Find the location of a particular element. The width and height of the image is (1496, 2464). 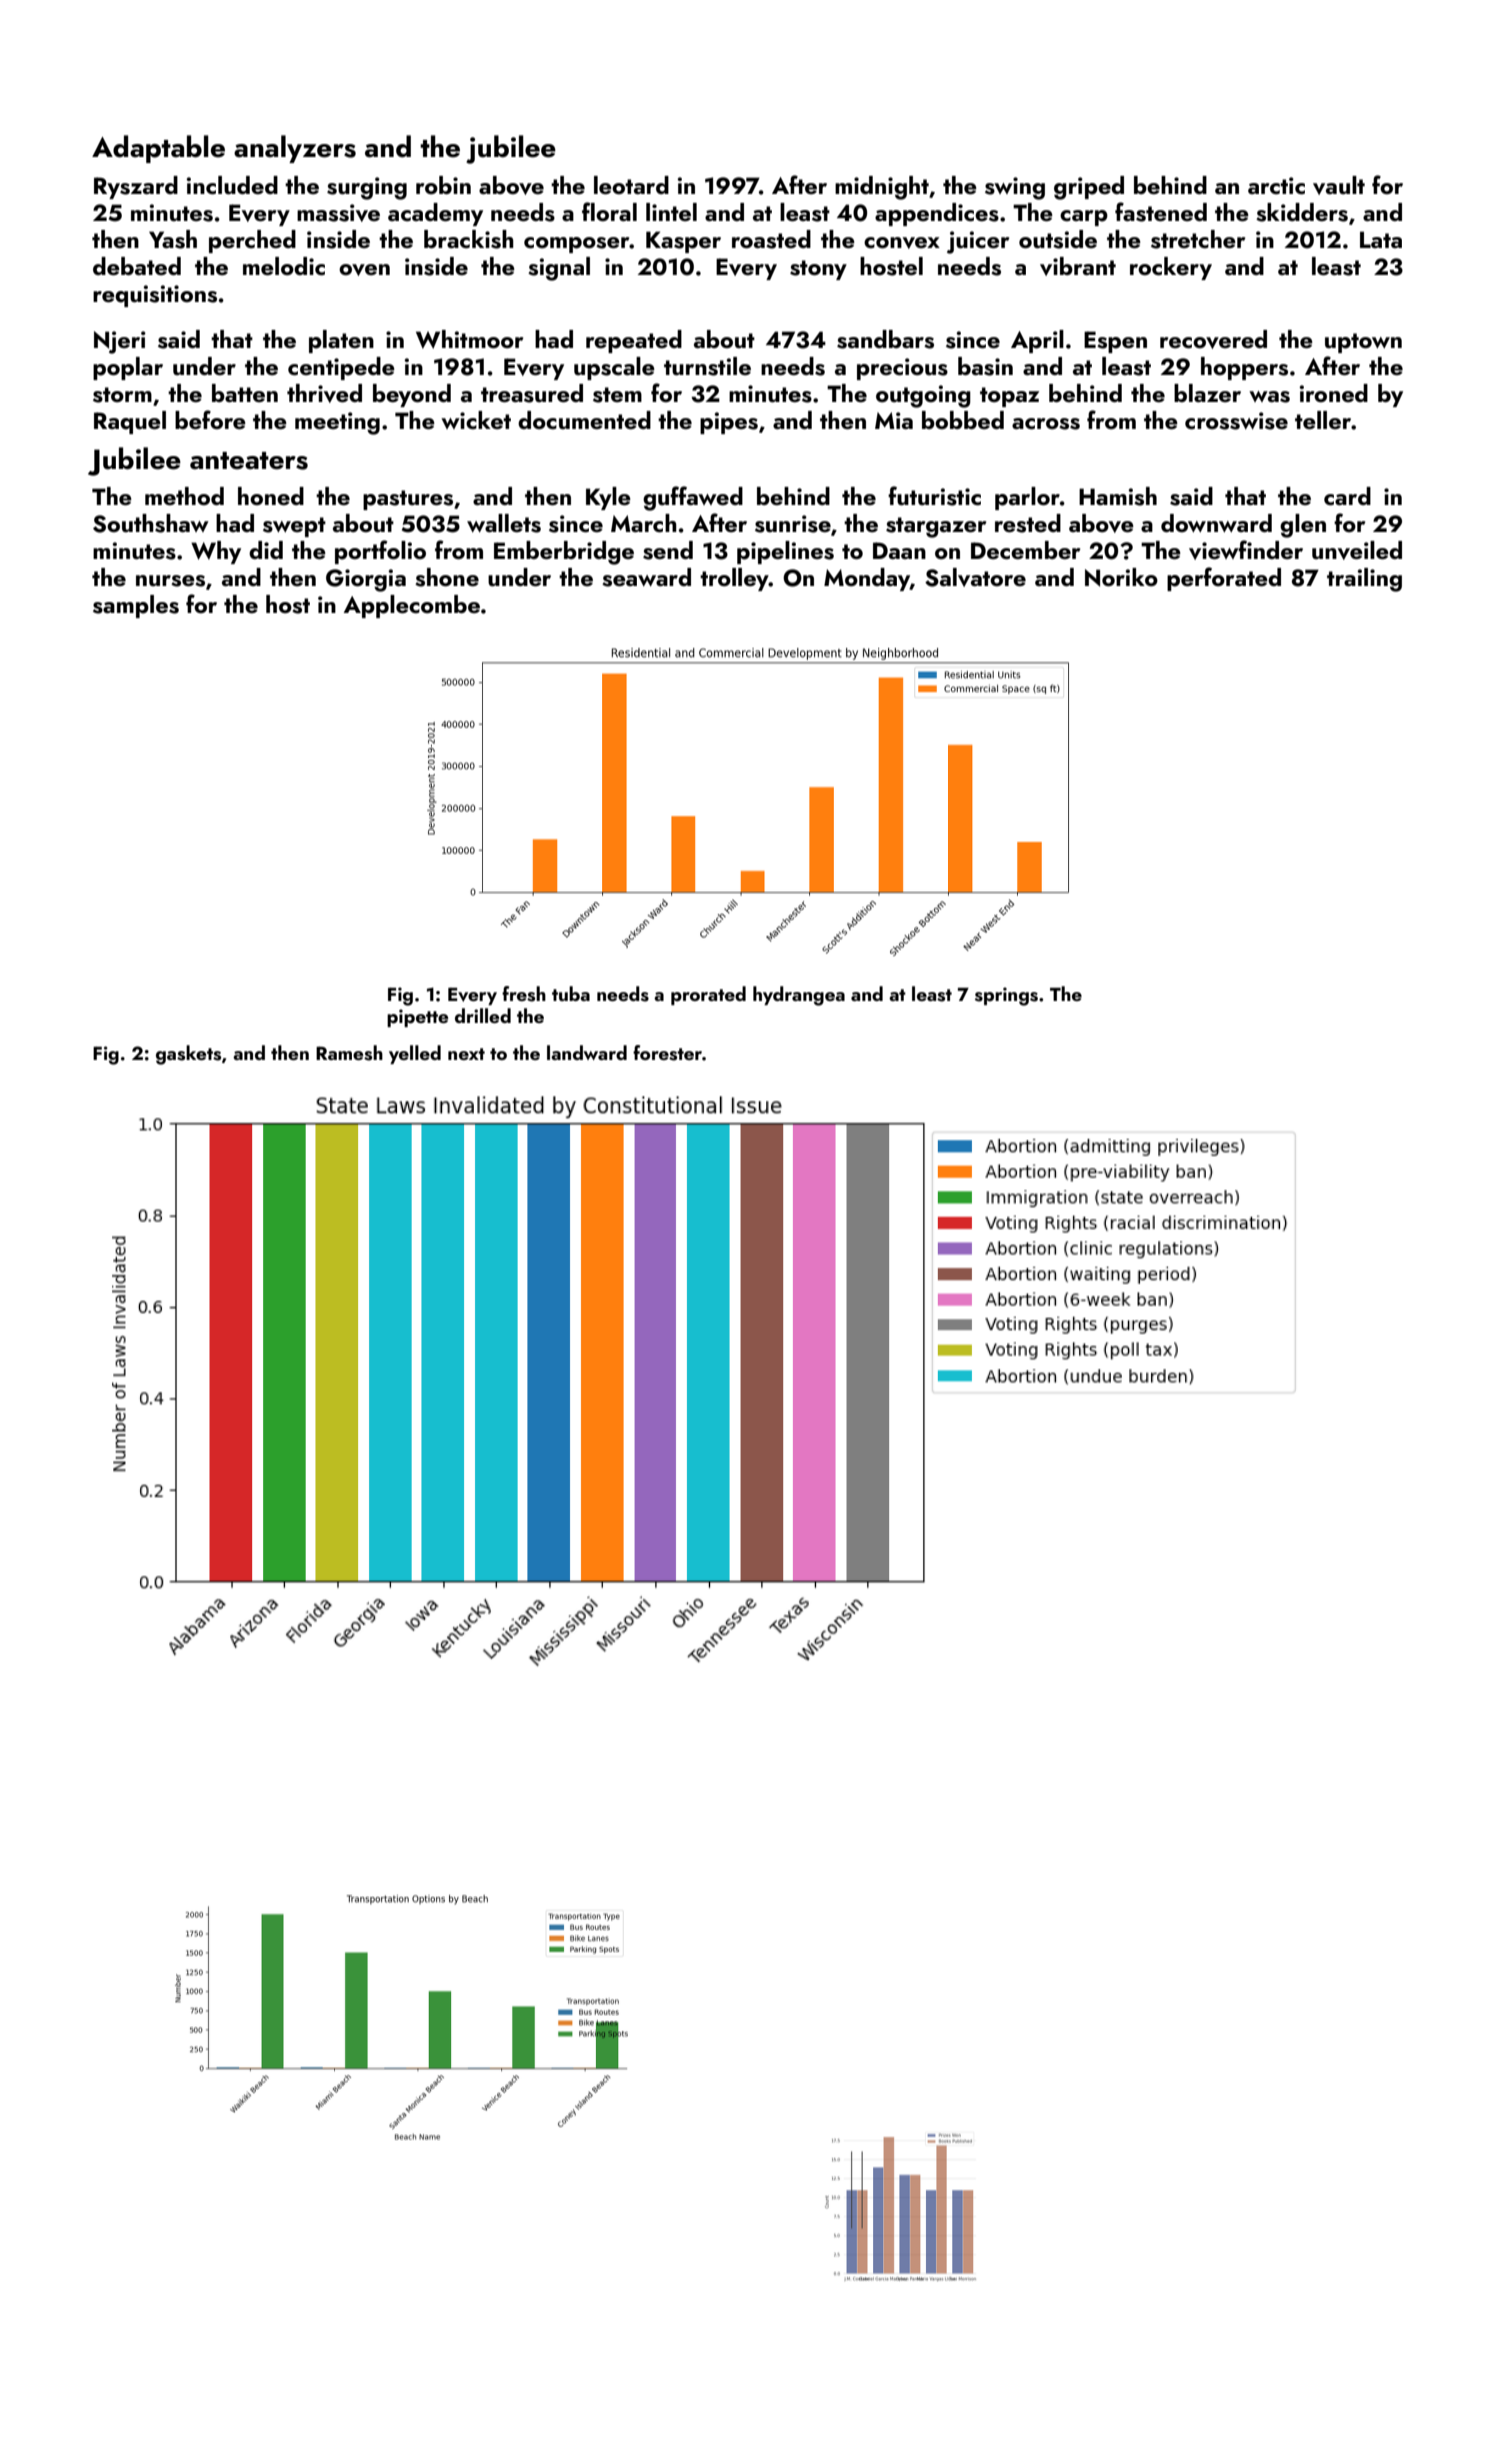

oven is located at coordinates (364, 270).
